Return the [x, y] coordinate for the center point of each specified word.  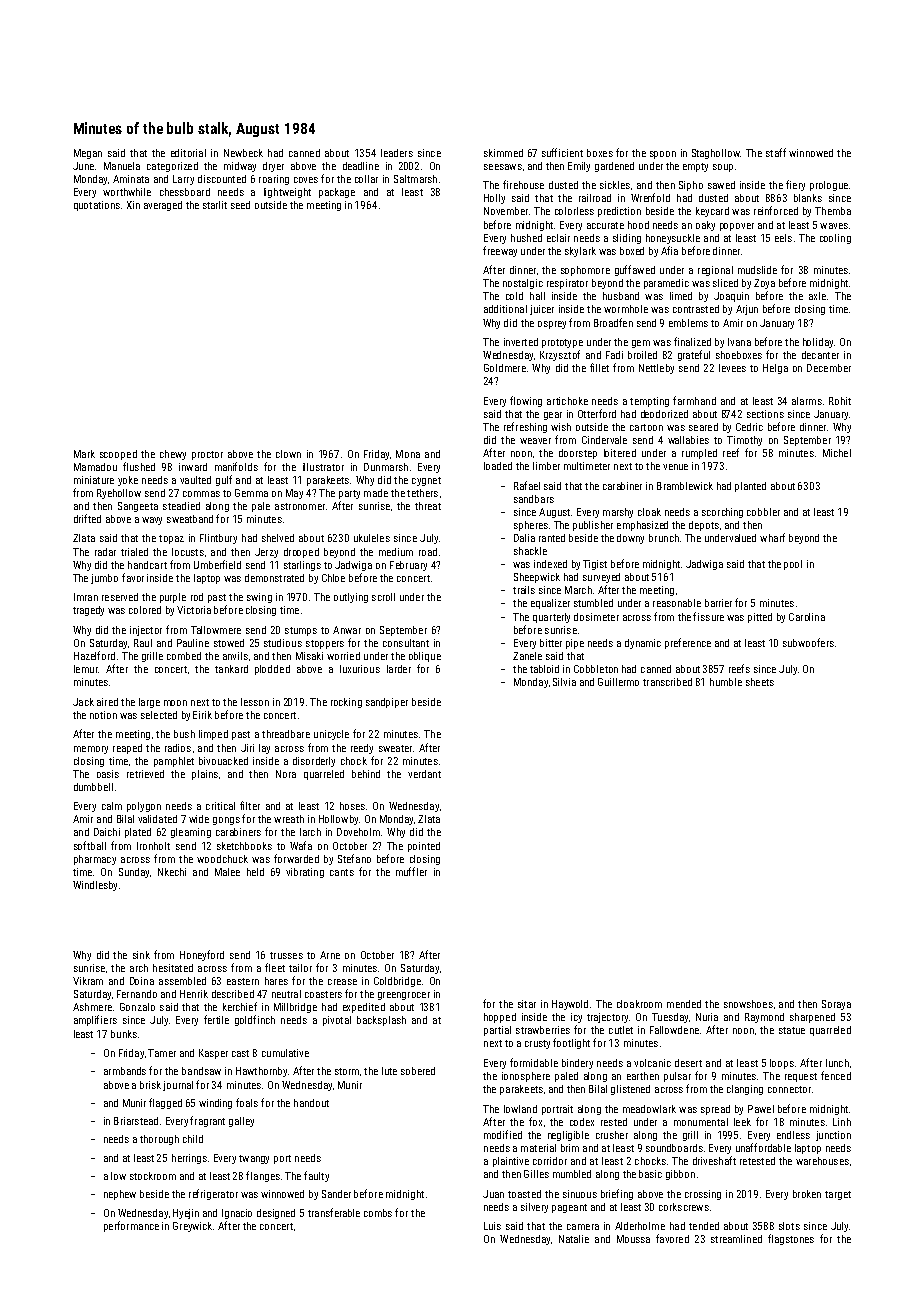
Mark [84, 454]
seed [240, 205]
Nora [286, 774]
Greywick [192, 1227]
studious [283, 643]
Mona [408, 454]
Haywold [570, 1005]
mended [684, 1004]
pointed [424, 847]
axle [817, 296]
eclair [558, 238]
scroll [383, 597]
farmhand [694, 400]
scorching [722, 513]
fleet [275, 967]
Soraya [836, 1005]
